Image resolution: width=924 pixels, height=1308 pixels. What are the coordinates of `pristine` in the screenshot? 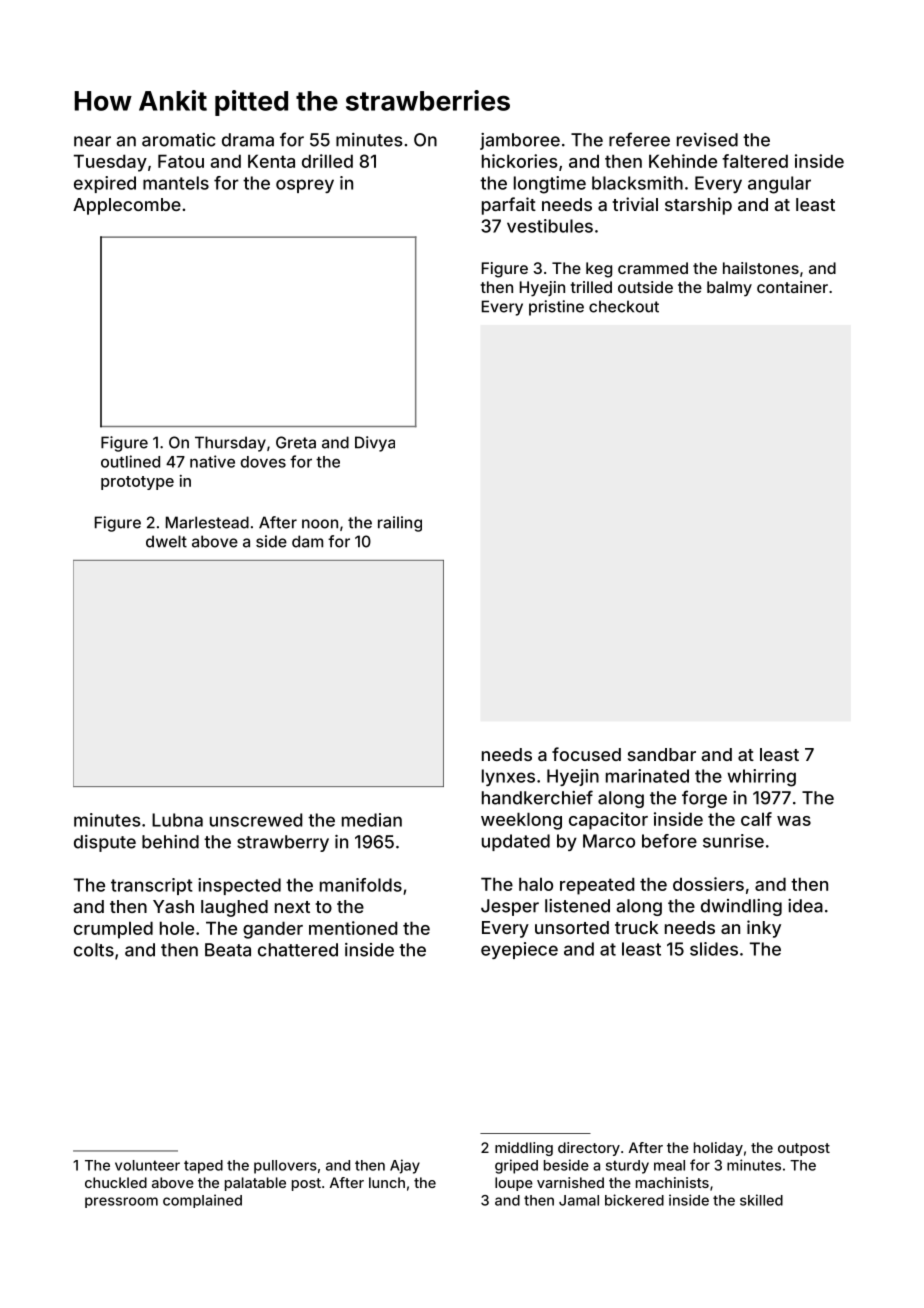 It's located at (556, 308).
